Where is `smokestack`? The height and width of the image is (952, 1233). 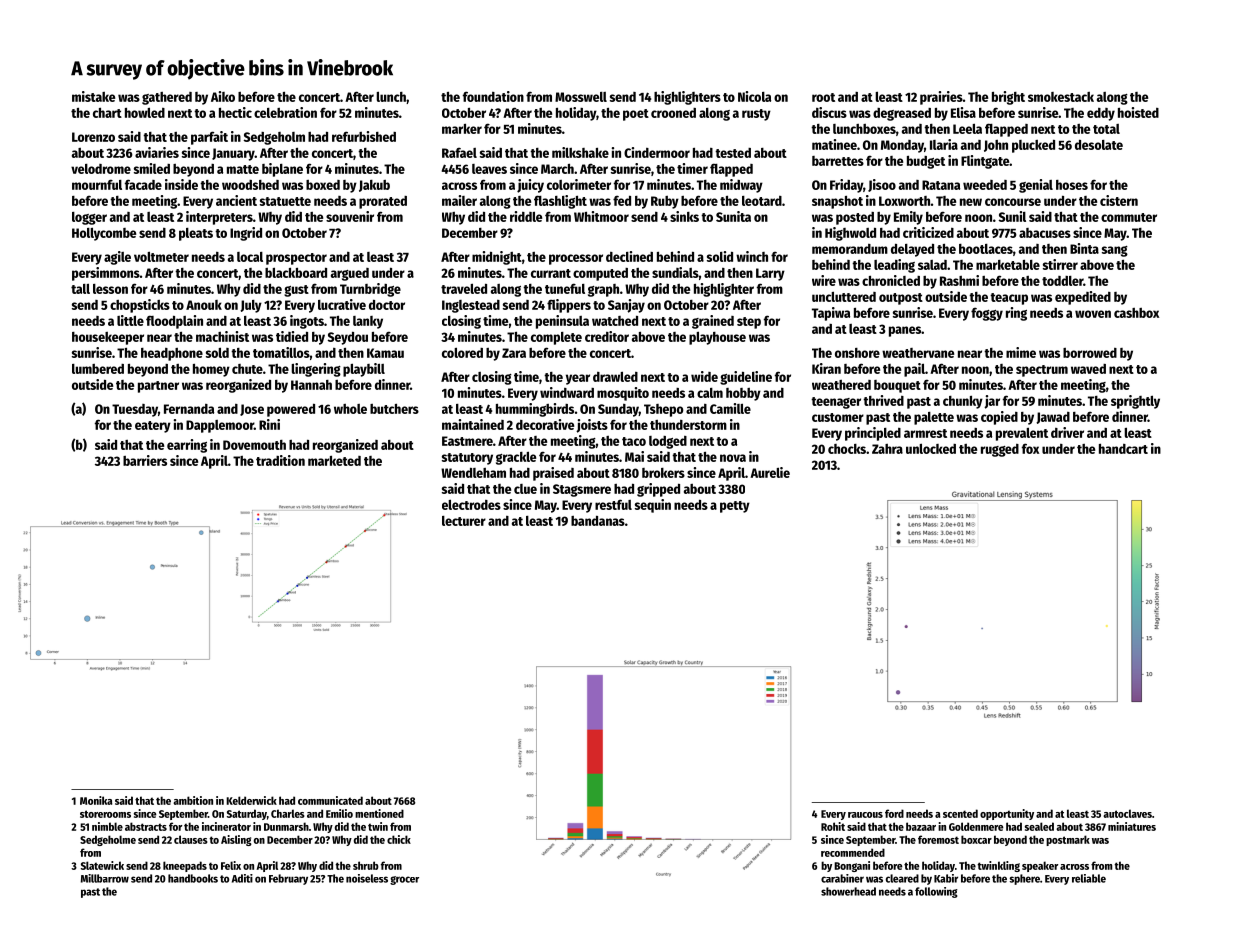
smokestack is located at coordinates (1061, 97).
